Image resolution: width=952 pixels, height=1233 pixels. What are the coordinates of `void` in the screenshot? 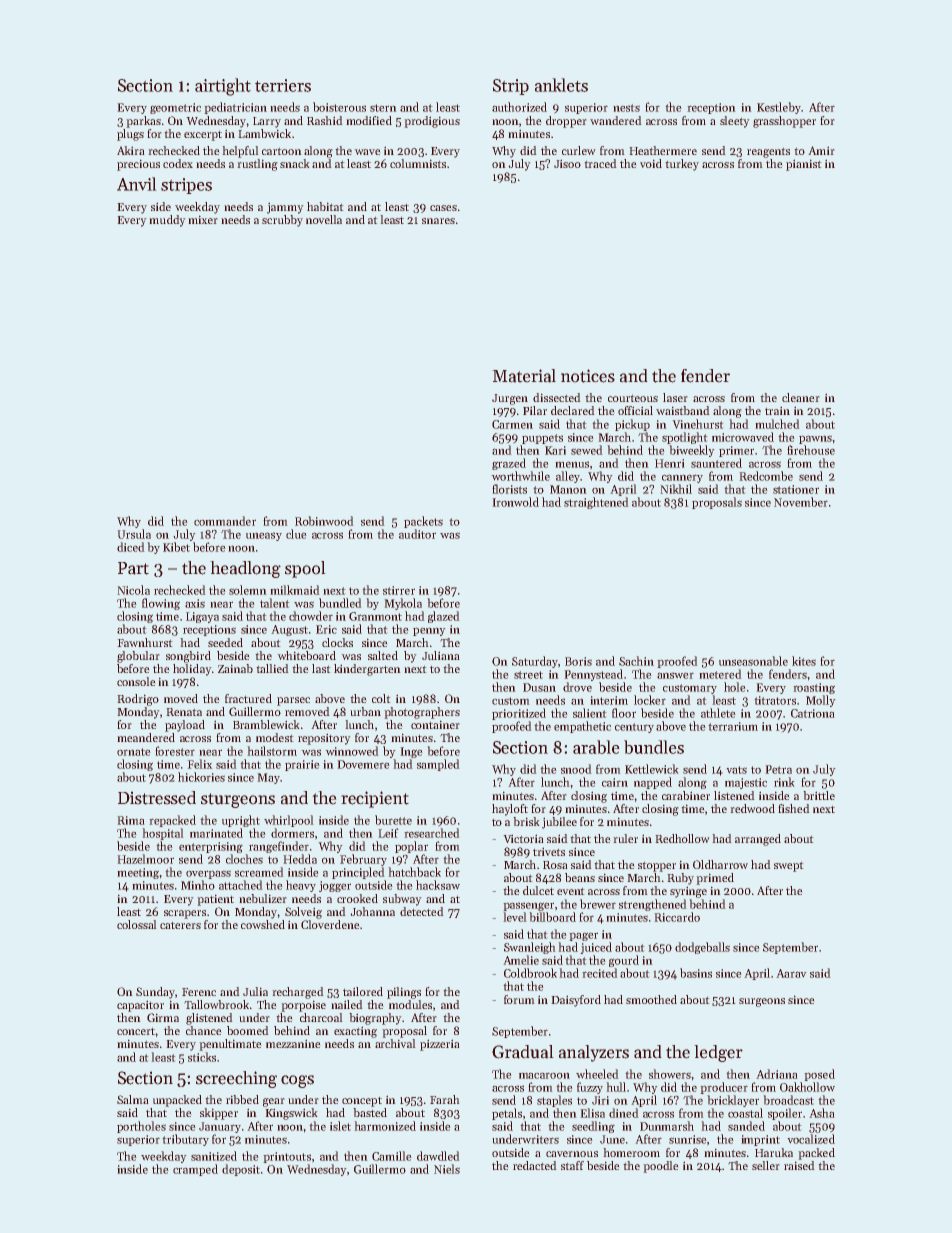 It's located at (651, 163).
